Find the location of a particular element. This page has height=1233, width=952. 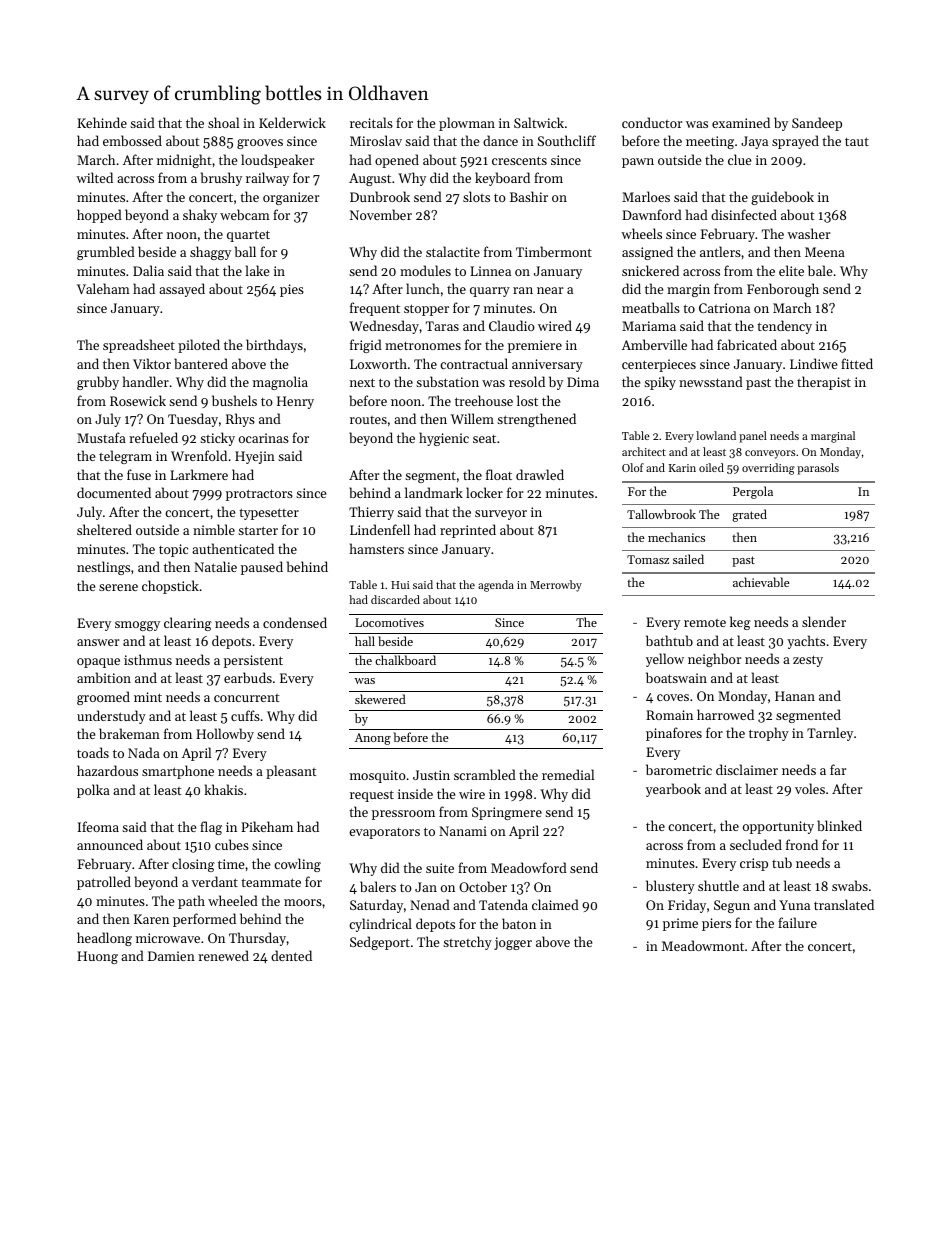

grated is located at coordinates (749, 515).
